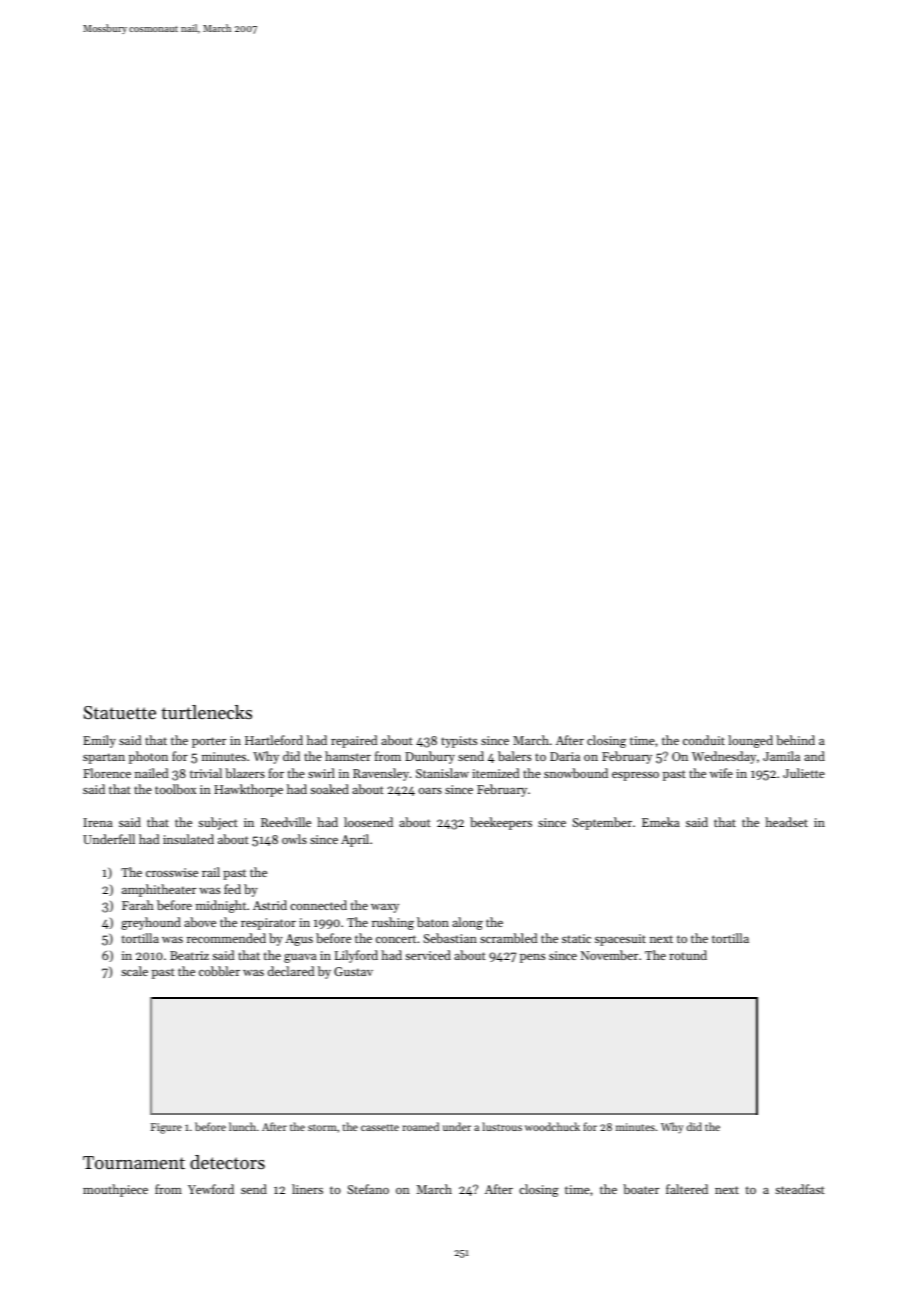  I want to click on headset, so click(786, 822).
